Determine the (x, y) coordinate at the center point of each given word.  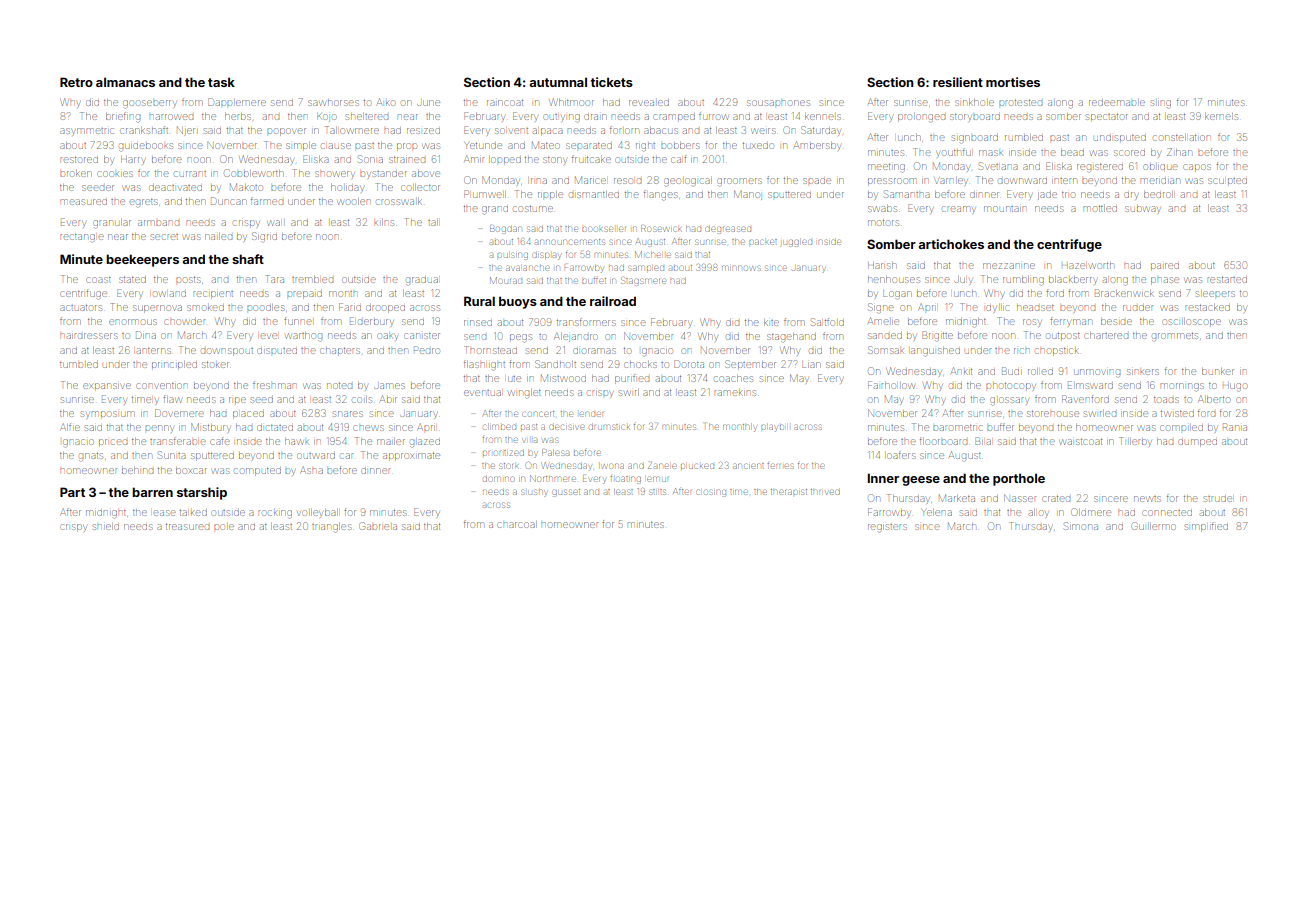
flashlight (484, 366)
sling (1161, 104)
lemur (657, 479)
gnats (91, 457)
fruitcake (591, 159)
